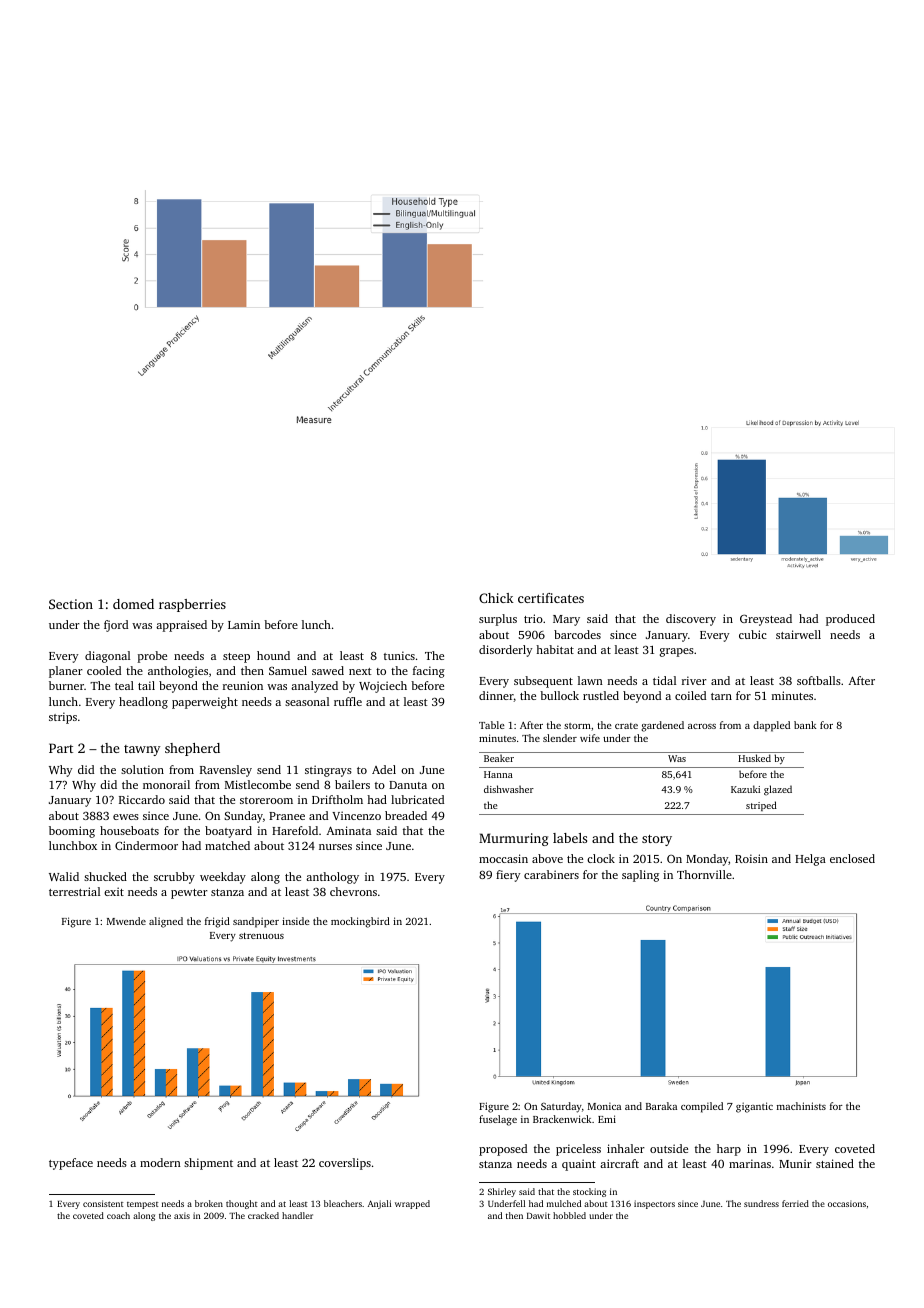 The height and width of the page is (1308, 924). What do you see at coordinates (551, 598) in the page?
I see `certificates` at bounding box center [551, 598].
